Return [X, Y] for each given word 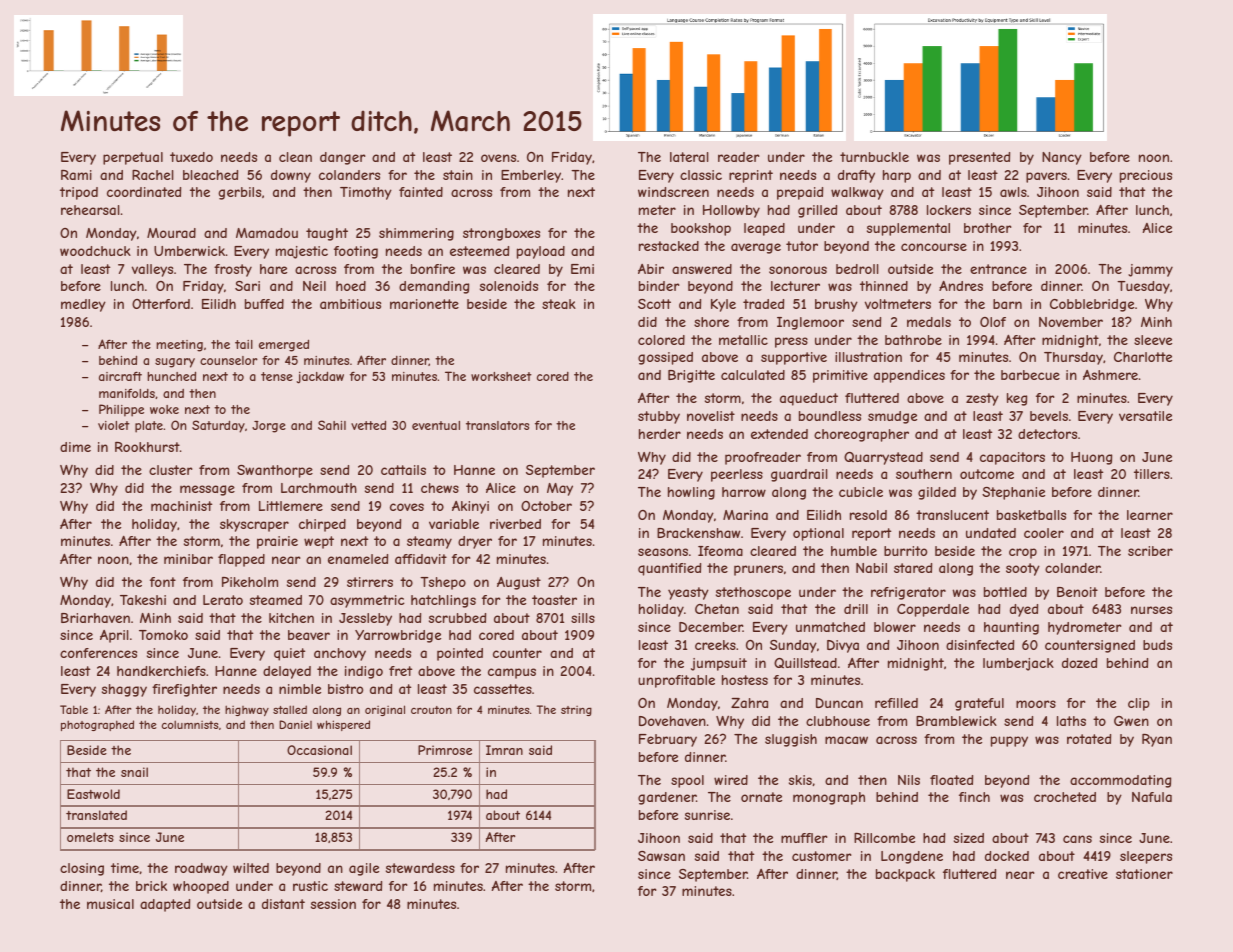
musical [110, 904]
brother [987, 228]
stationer [1144, 874]
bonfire [433, 269]
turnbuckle [874, 157]
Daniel [295, 724]
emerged [284, 345]
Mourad [171, 233]
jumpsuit [719, 664]
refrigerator [908, 593]
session [333, 904]
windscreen [673, 192]
